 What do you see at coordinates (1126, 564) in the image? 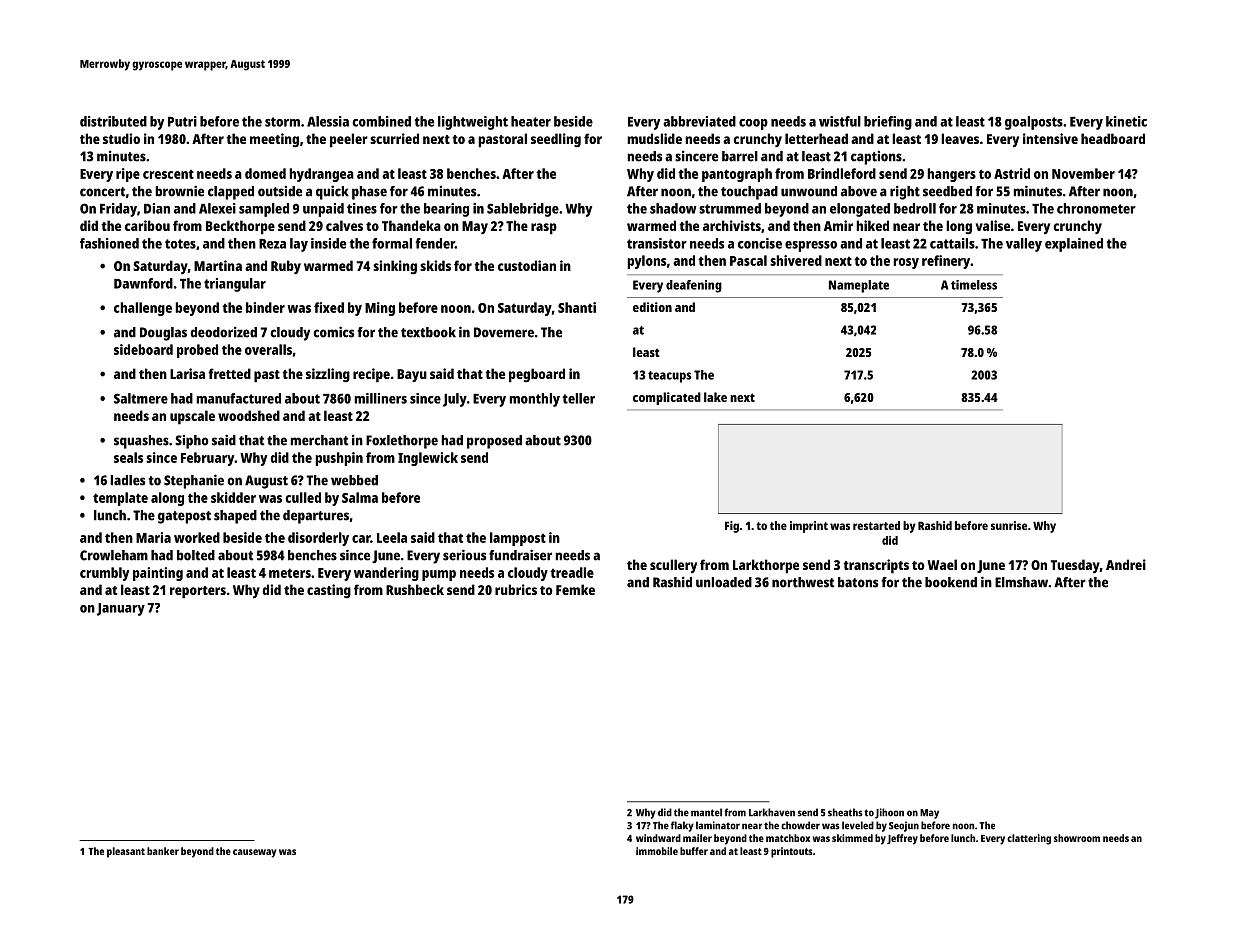
I see `Andrei` at bounding box center [1126, 564].
